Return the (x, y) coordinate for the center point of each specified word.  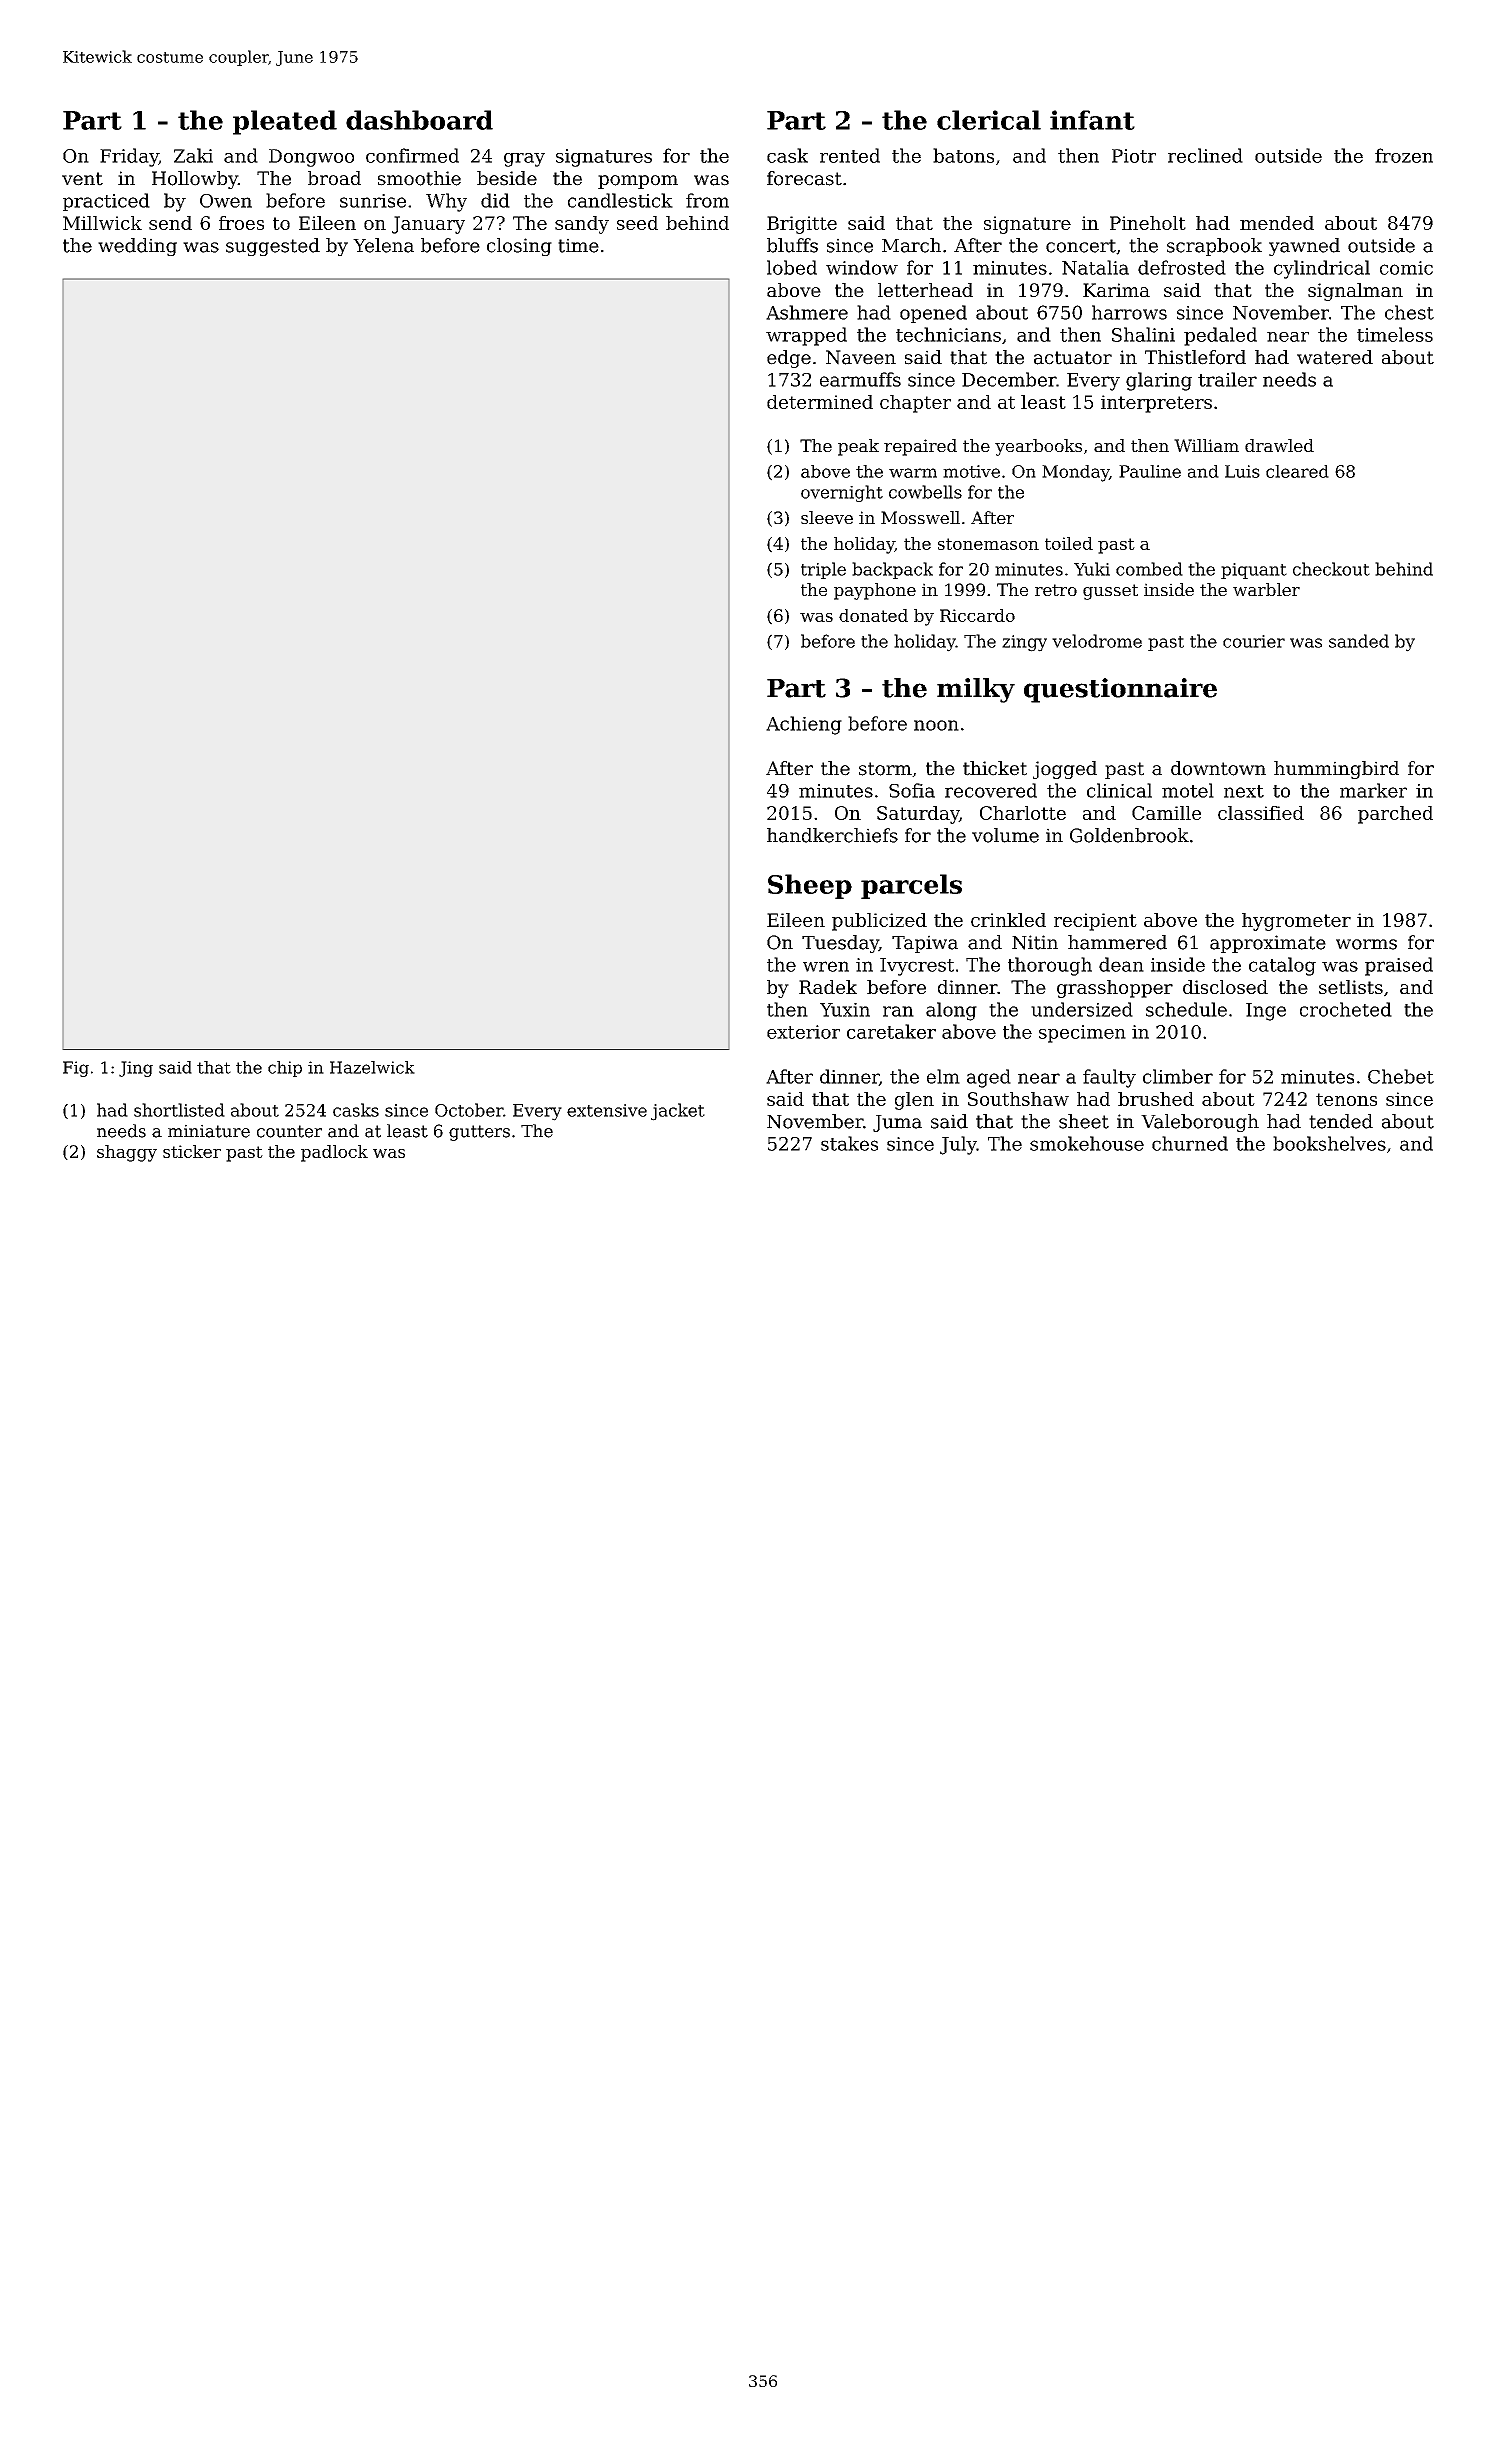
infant (1092, 120)
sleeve (827, 517)
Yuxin (845, 1010)
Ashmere (807, 312)
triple (823, 570)
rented (850, 155)
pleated (285, 122)
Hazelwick (372, 1067)
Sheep (810, 886)
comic (1406, 268)
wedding (137, 247)
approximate (1268, 944)
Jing (136, 1069)
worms (1366, 944)
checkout (1331, 569)
